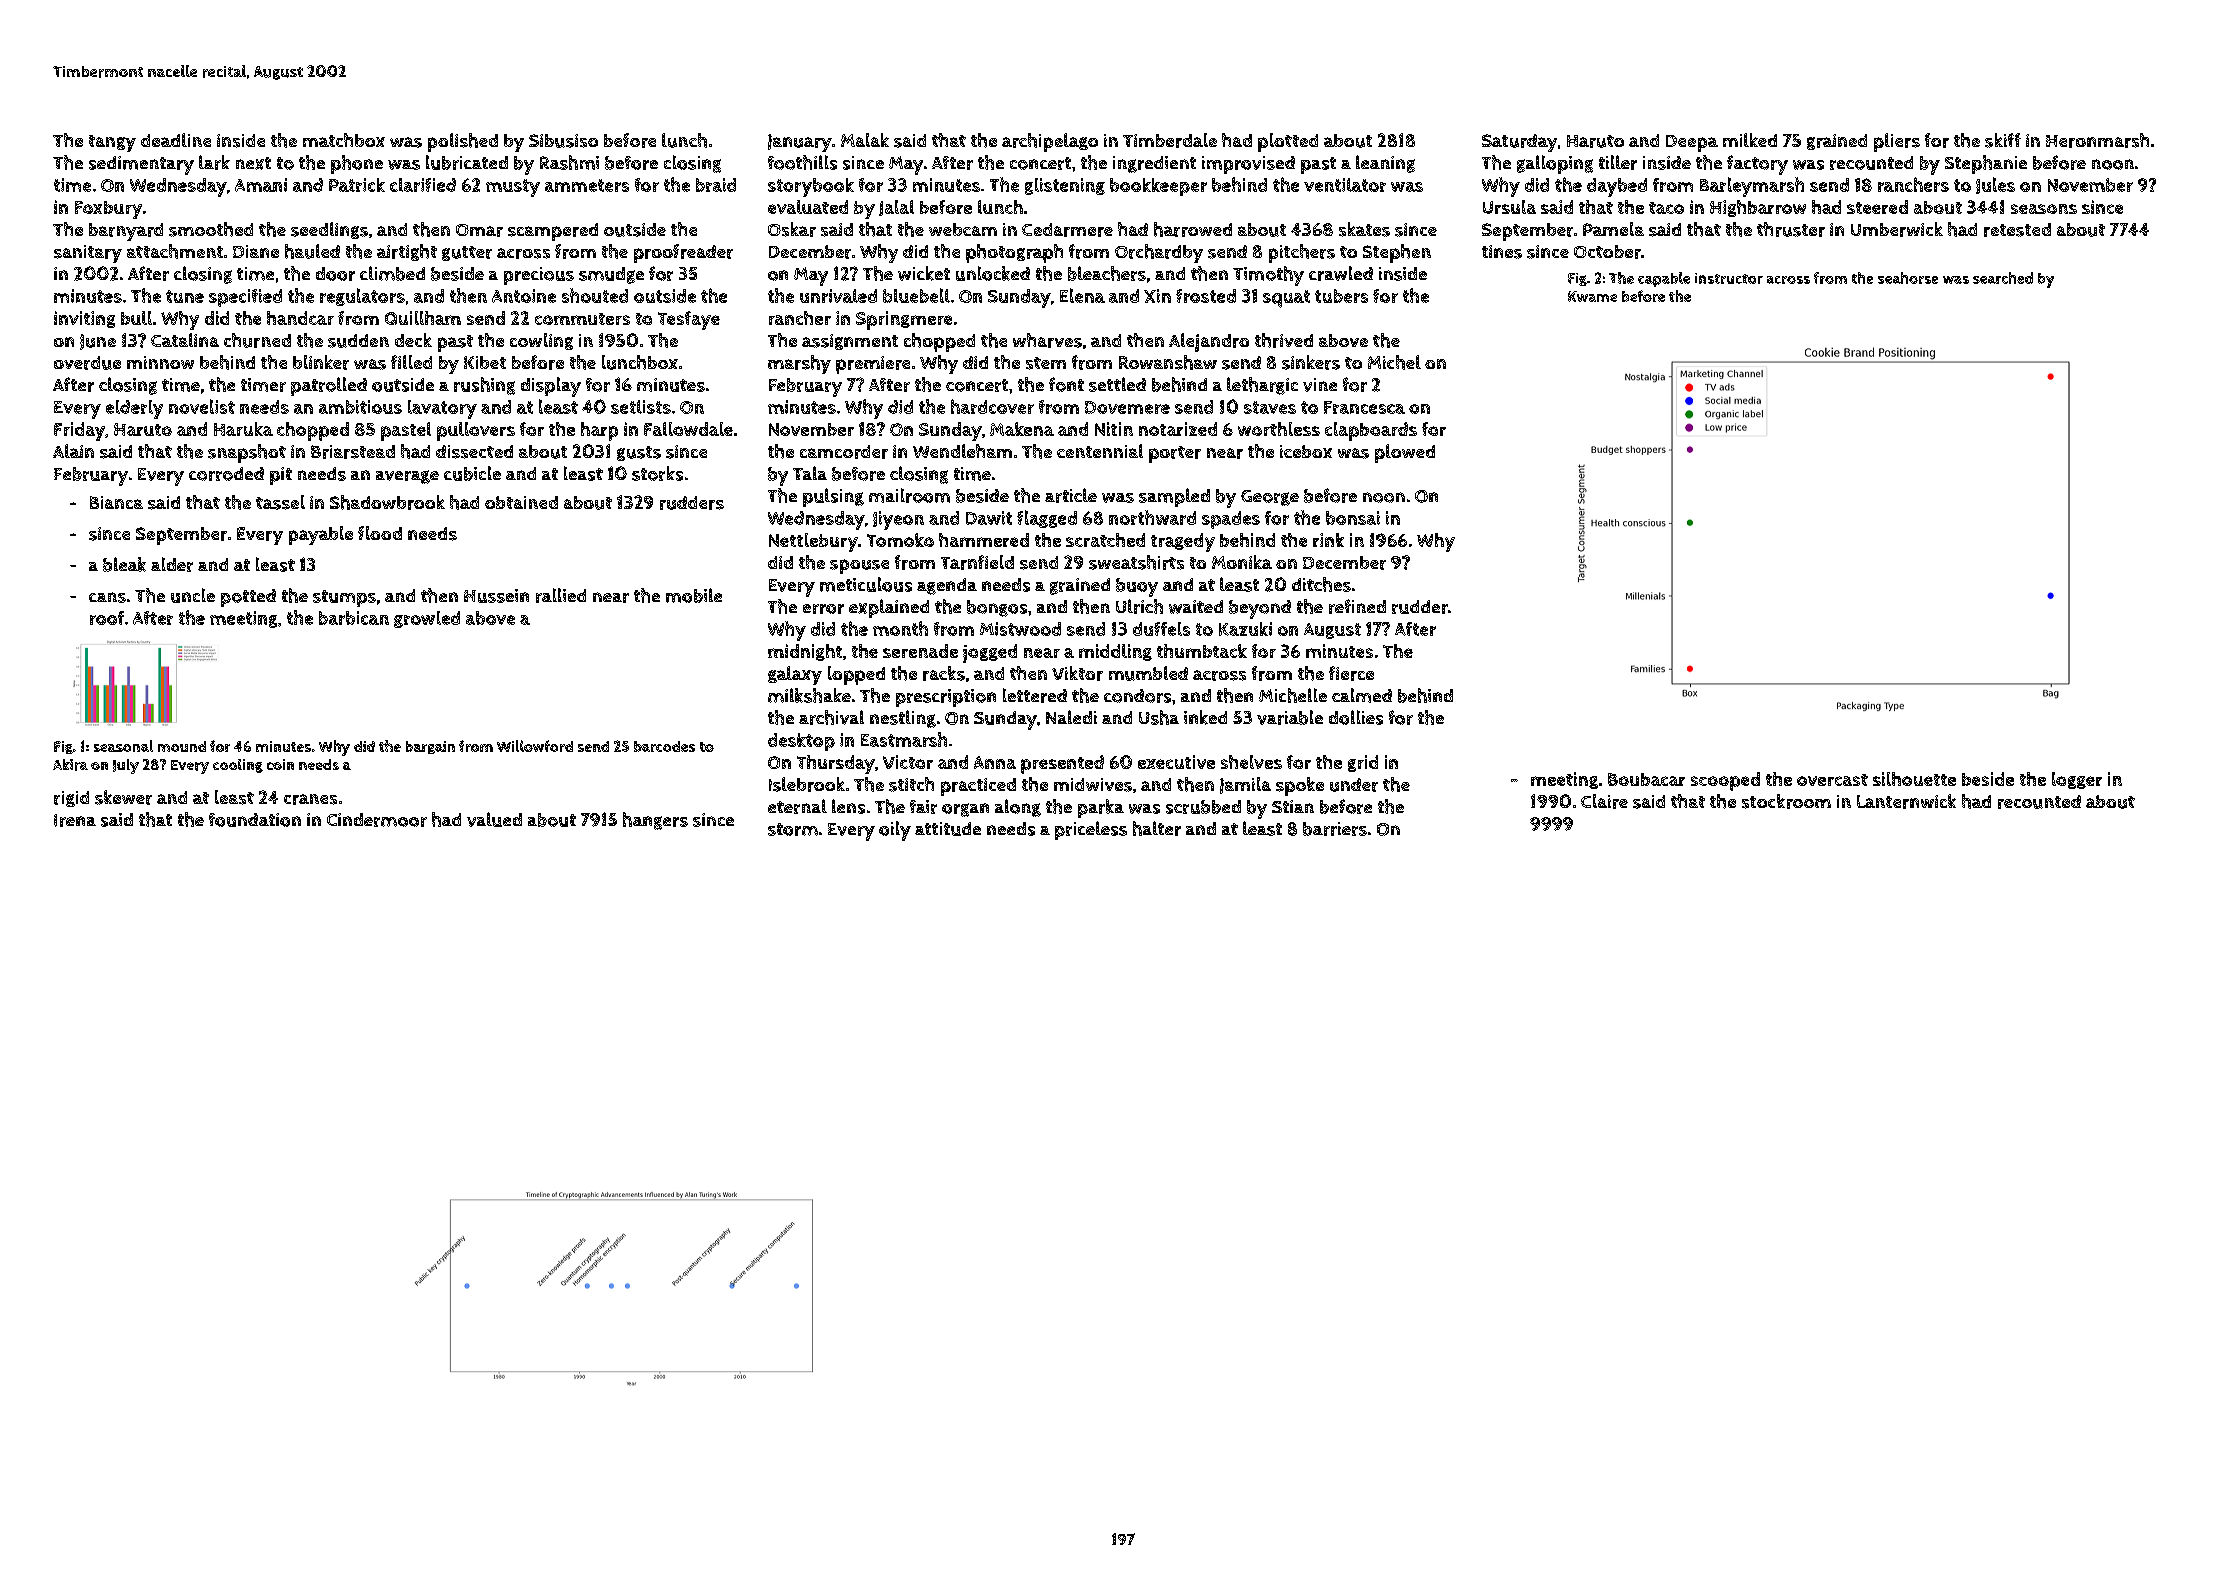  What do you see at coordinates (1592, 296) in the page?
I see `Kwame` at bounding box center [1592, 296].
